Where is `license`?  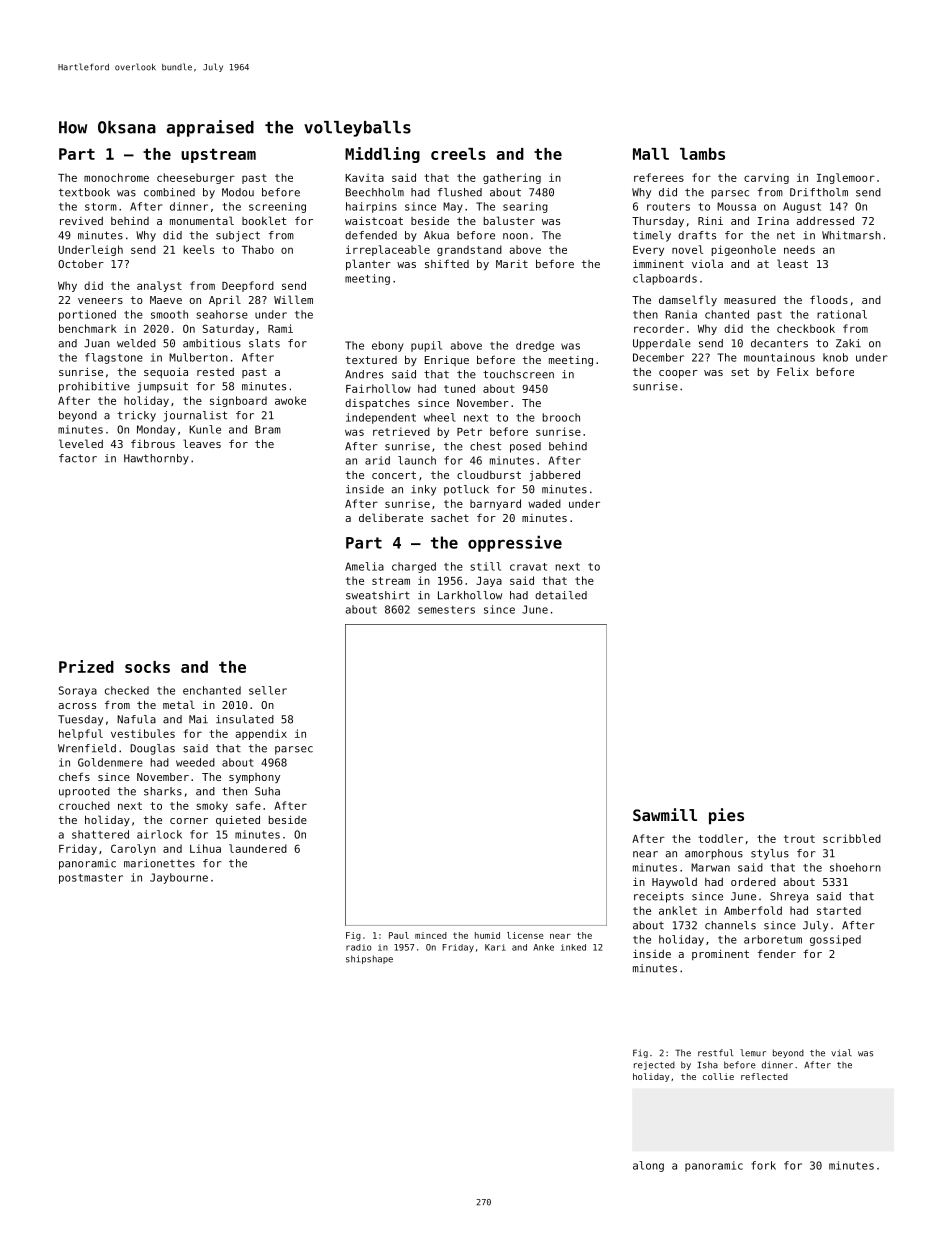
license is located at coordinates (525, 935).
